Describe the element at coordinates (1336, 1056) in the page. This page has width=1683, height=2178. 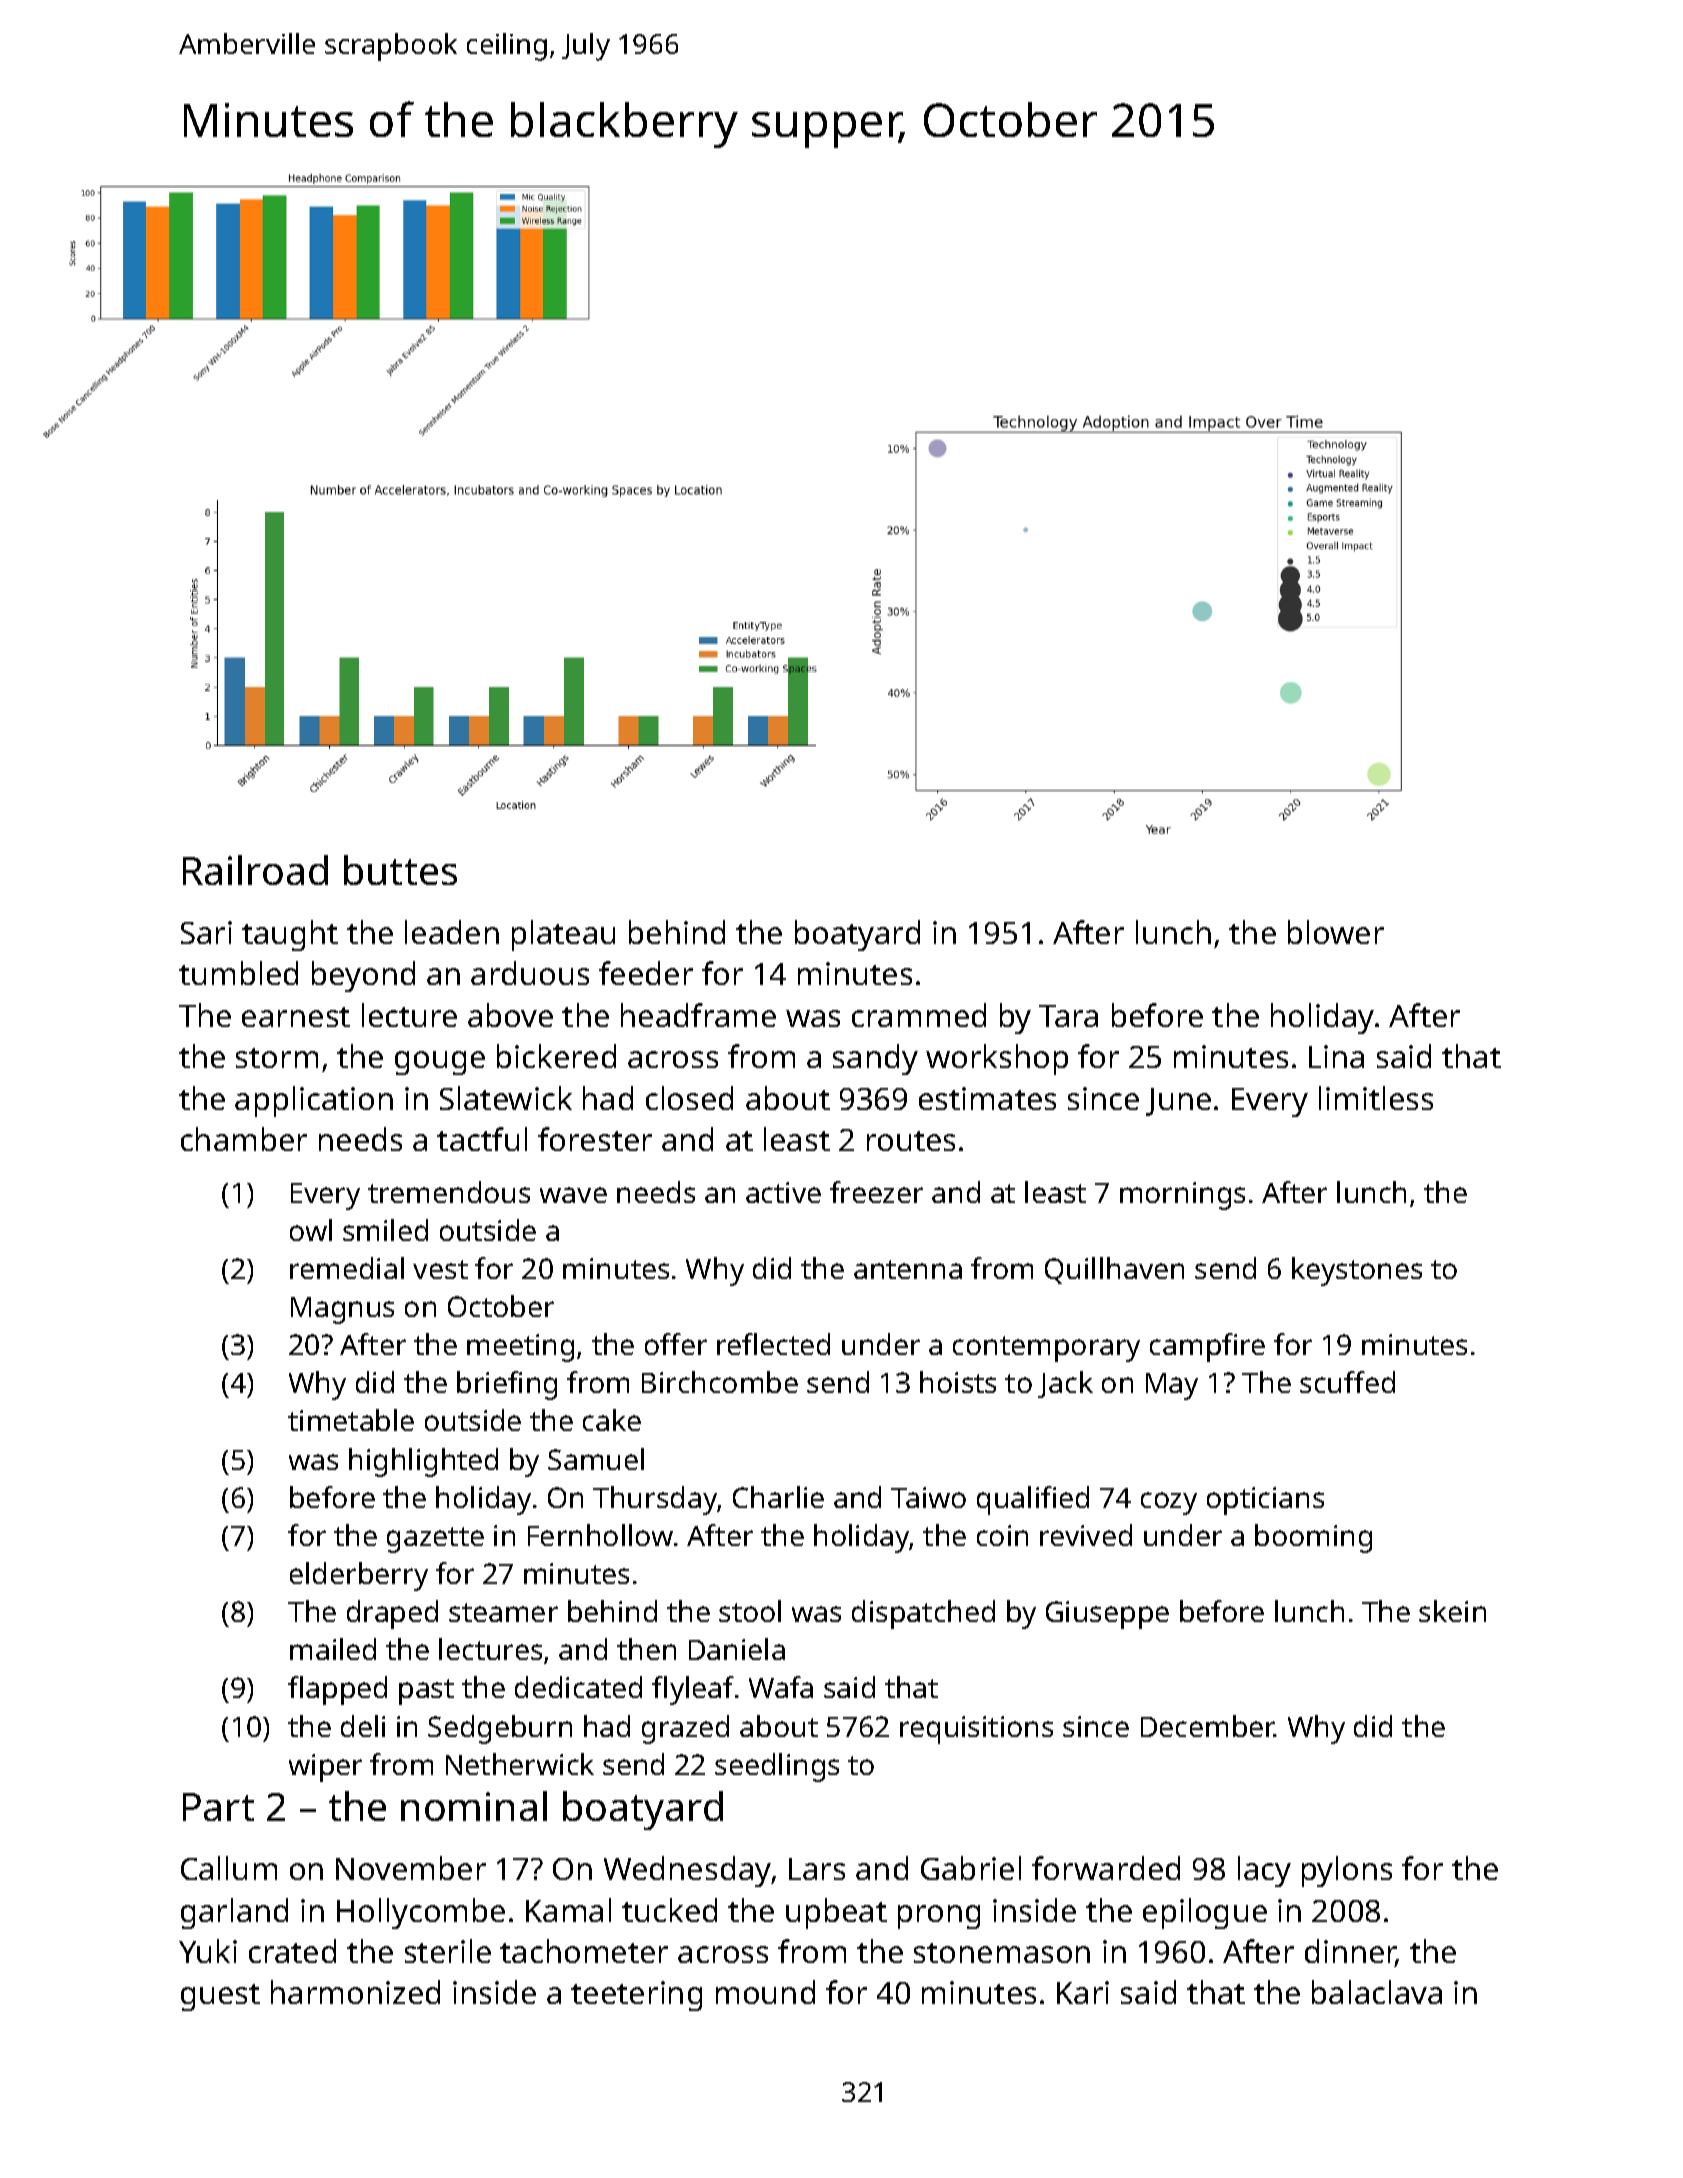
I see `Lina` at that location.
